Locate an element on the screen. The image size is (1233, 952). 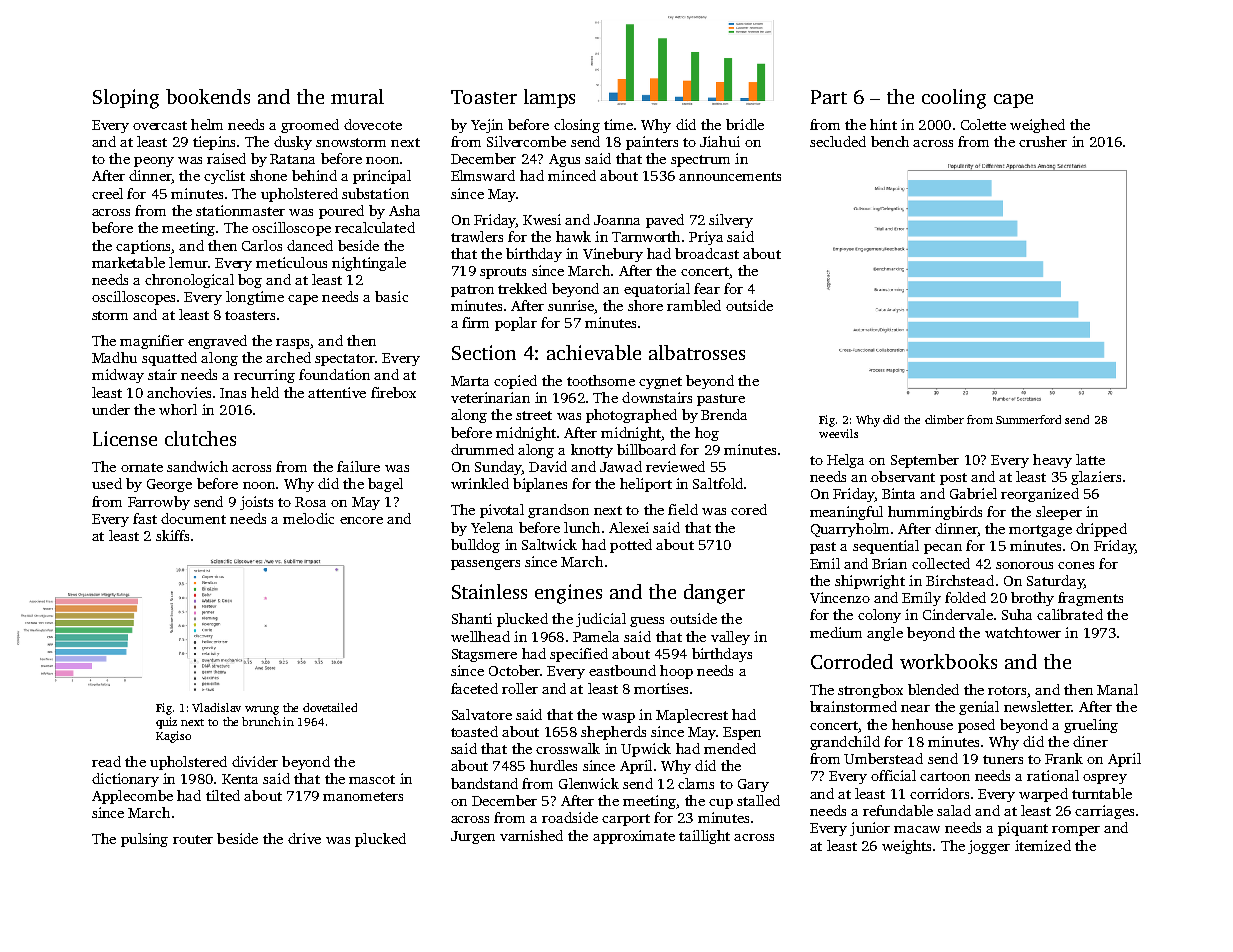
skiffs is located at coordinates (172, 535).
